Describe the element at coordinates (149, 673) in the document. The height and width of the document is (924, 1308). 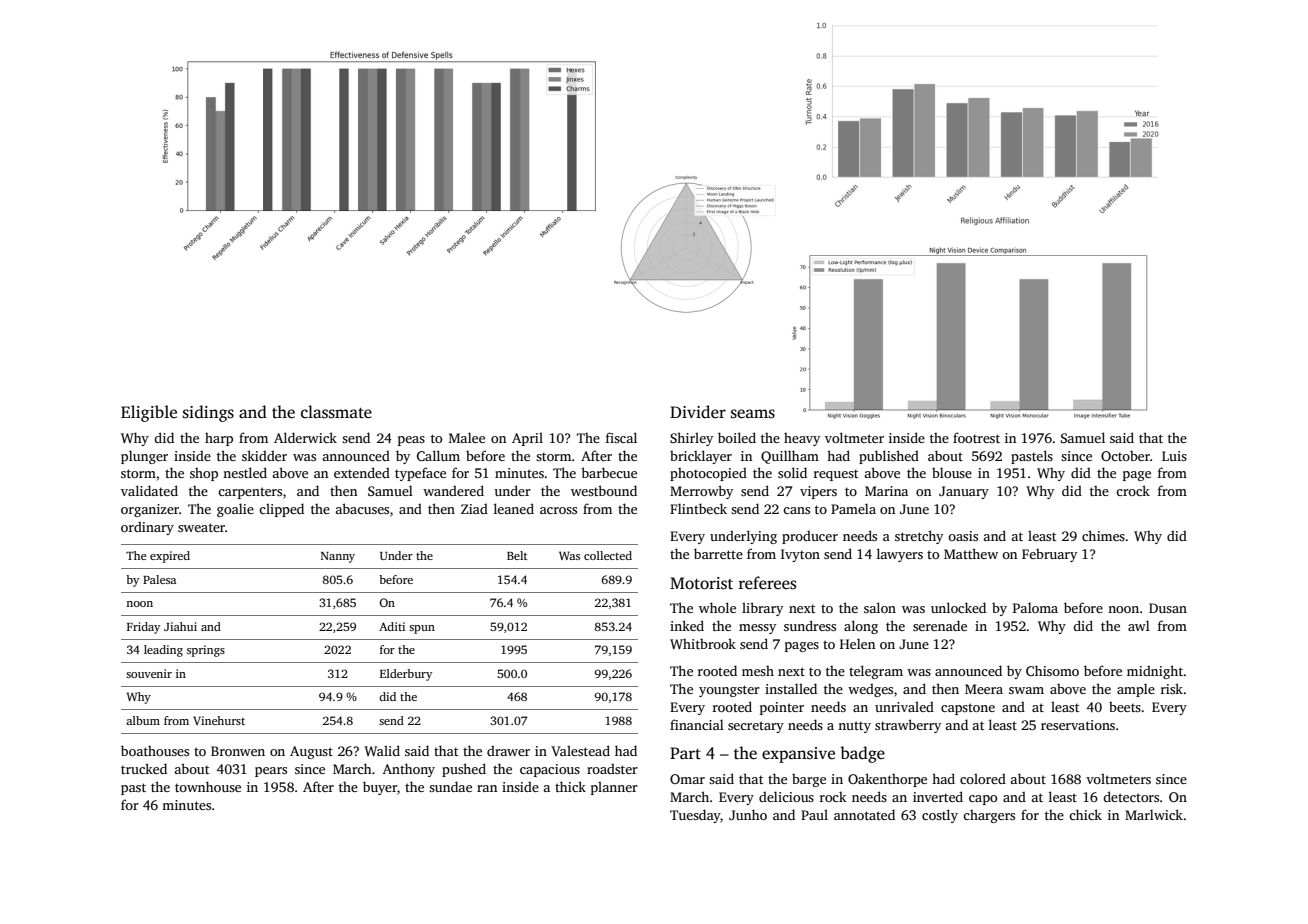
I see `souvenir` at that location.
